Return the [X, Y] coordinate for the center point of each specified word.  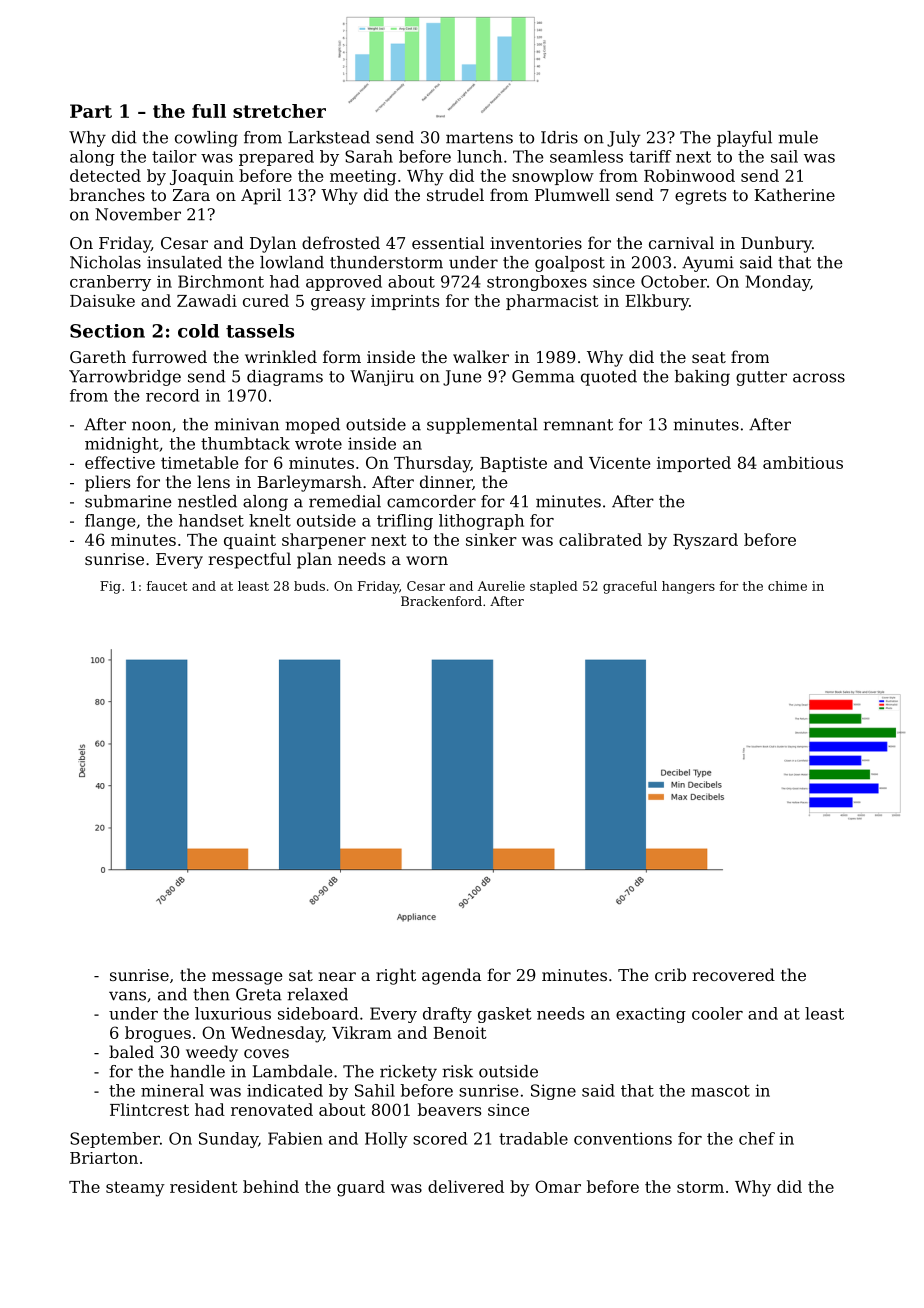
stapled [554, 587]
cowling [206, 139]
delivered [466, 1186]
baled [131, 1051]
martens [479, 138]
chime [787, 586]
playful [744, 139]
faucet [167, 586]
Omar [558, 1186]
